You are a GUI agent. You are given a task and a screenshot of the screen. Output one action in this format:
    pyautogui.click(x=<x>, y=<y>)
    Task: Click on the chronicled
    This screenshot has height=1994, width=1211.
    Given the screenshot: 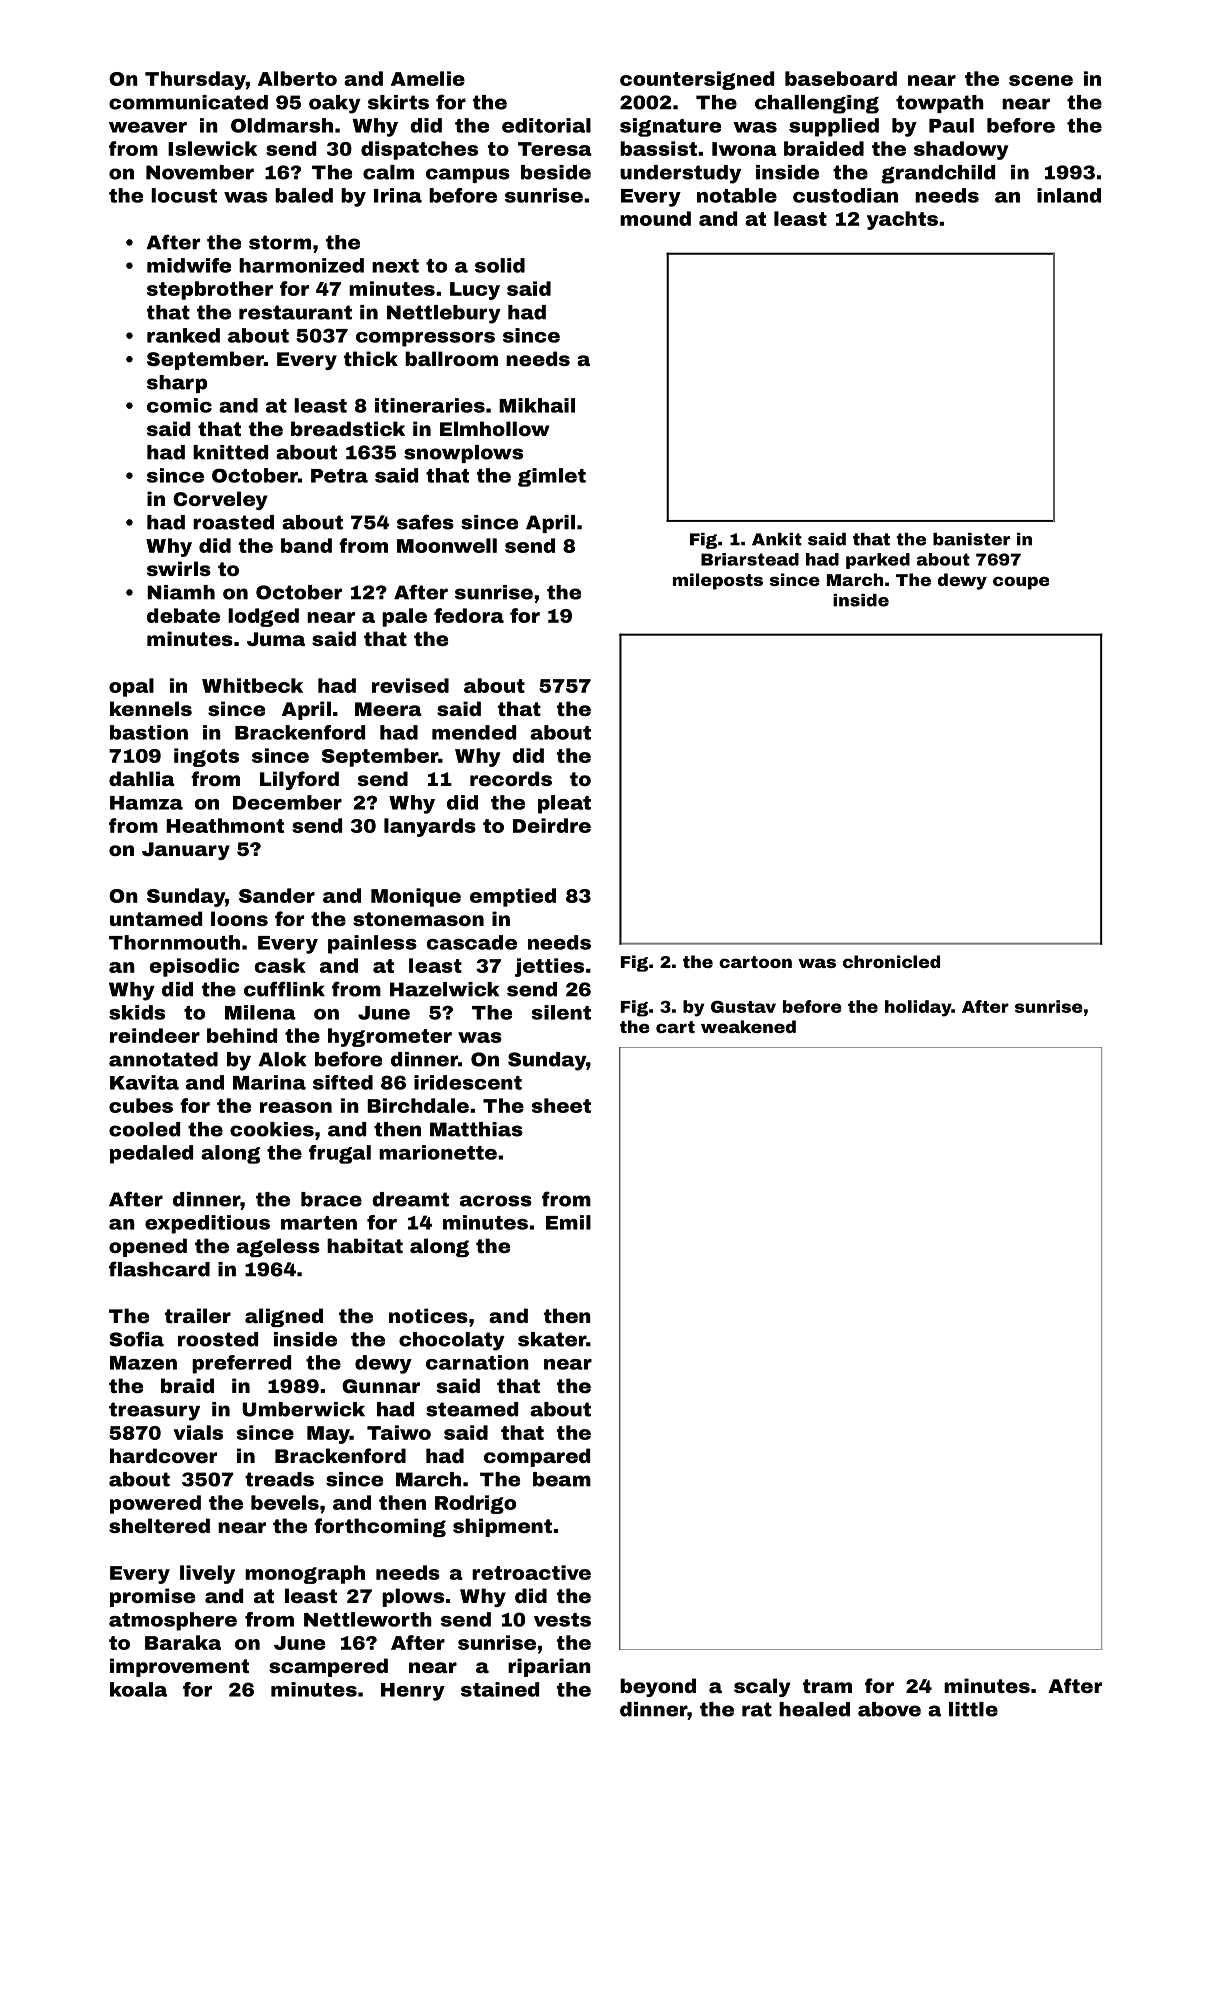 What is the action you would take?
    pyautogui.click(x=891, y=961)
